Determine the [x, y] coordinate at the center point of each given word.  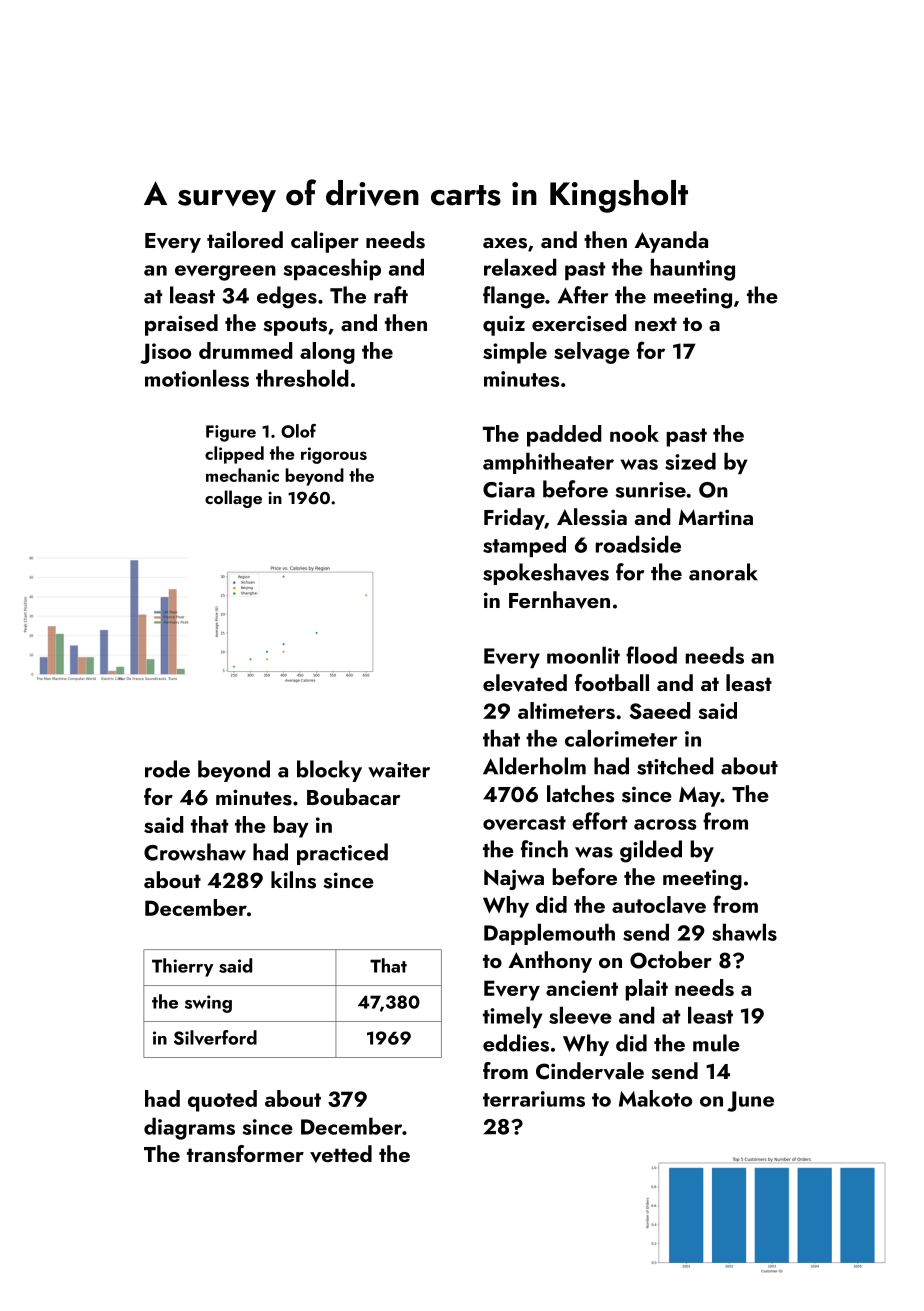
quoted [222, 1101]
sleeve [580, 1015]
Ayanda [671, 242]
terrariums [534, 1099]
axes [505, 243]
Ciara [509, 490]
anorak [723, 572]
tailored [245, 239]
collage [233, 499]
